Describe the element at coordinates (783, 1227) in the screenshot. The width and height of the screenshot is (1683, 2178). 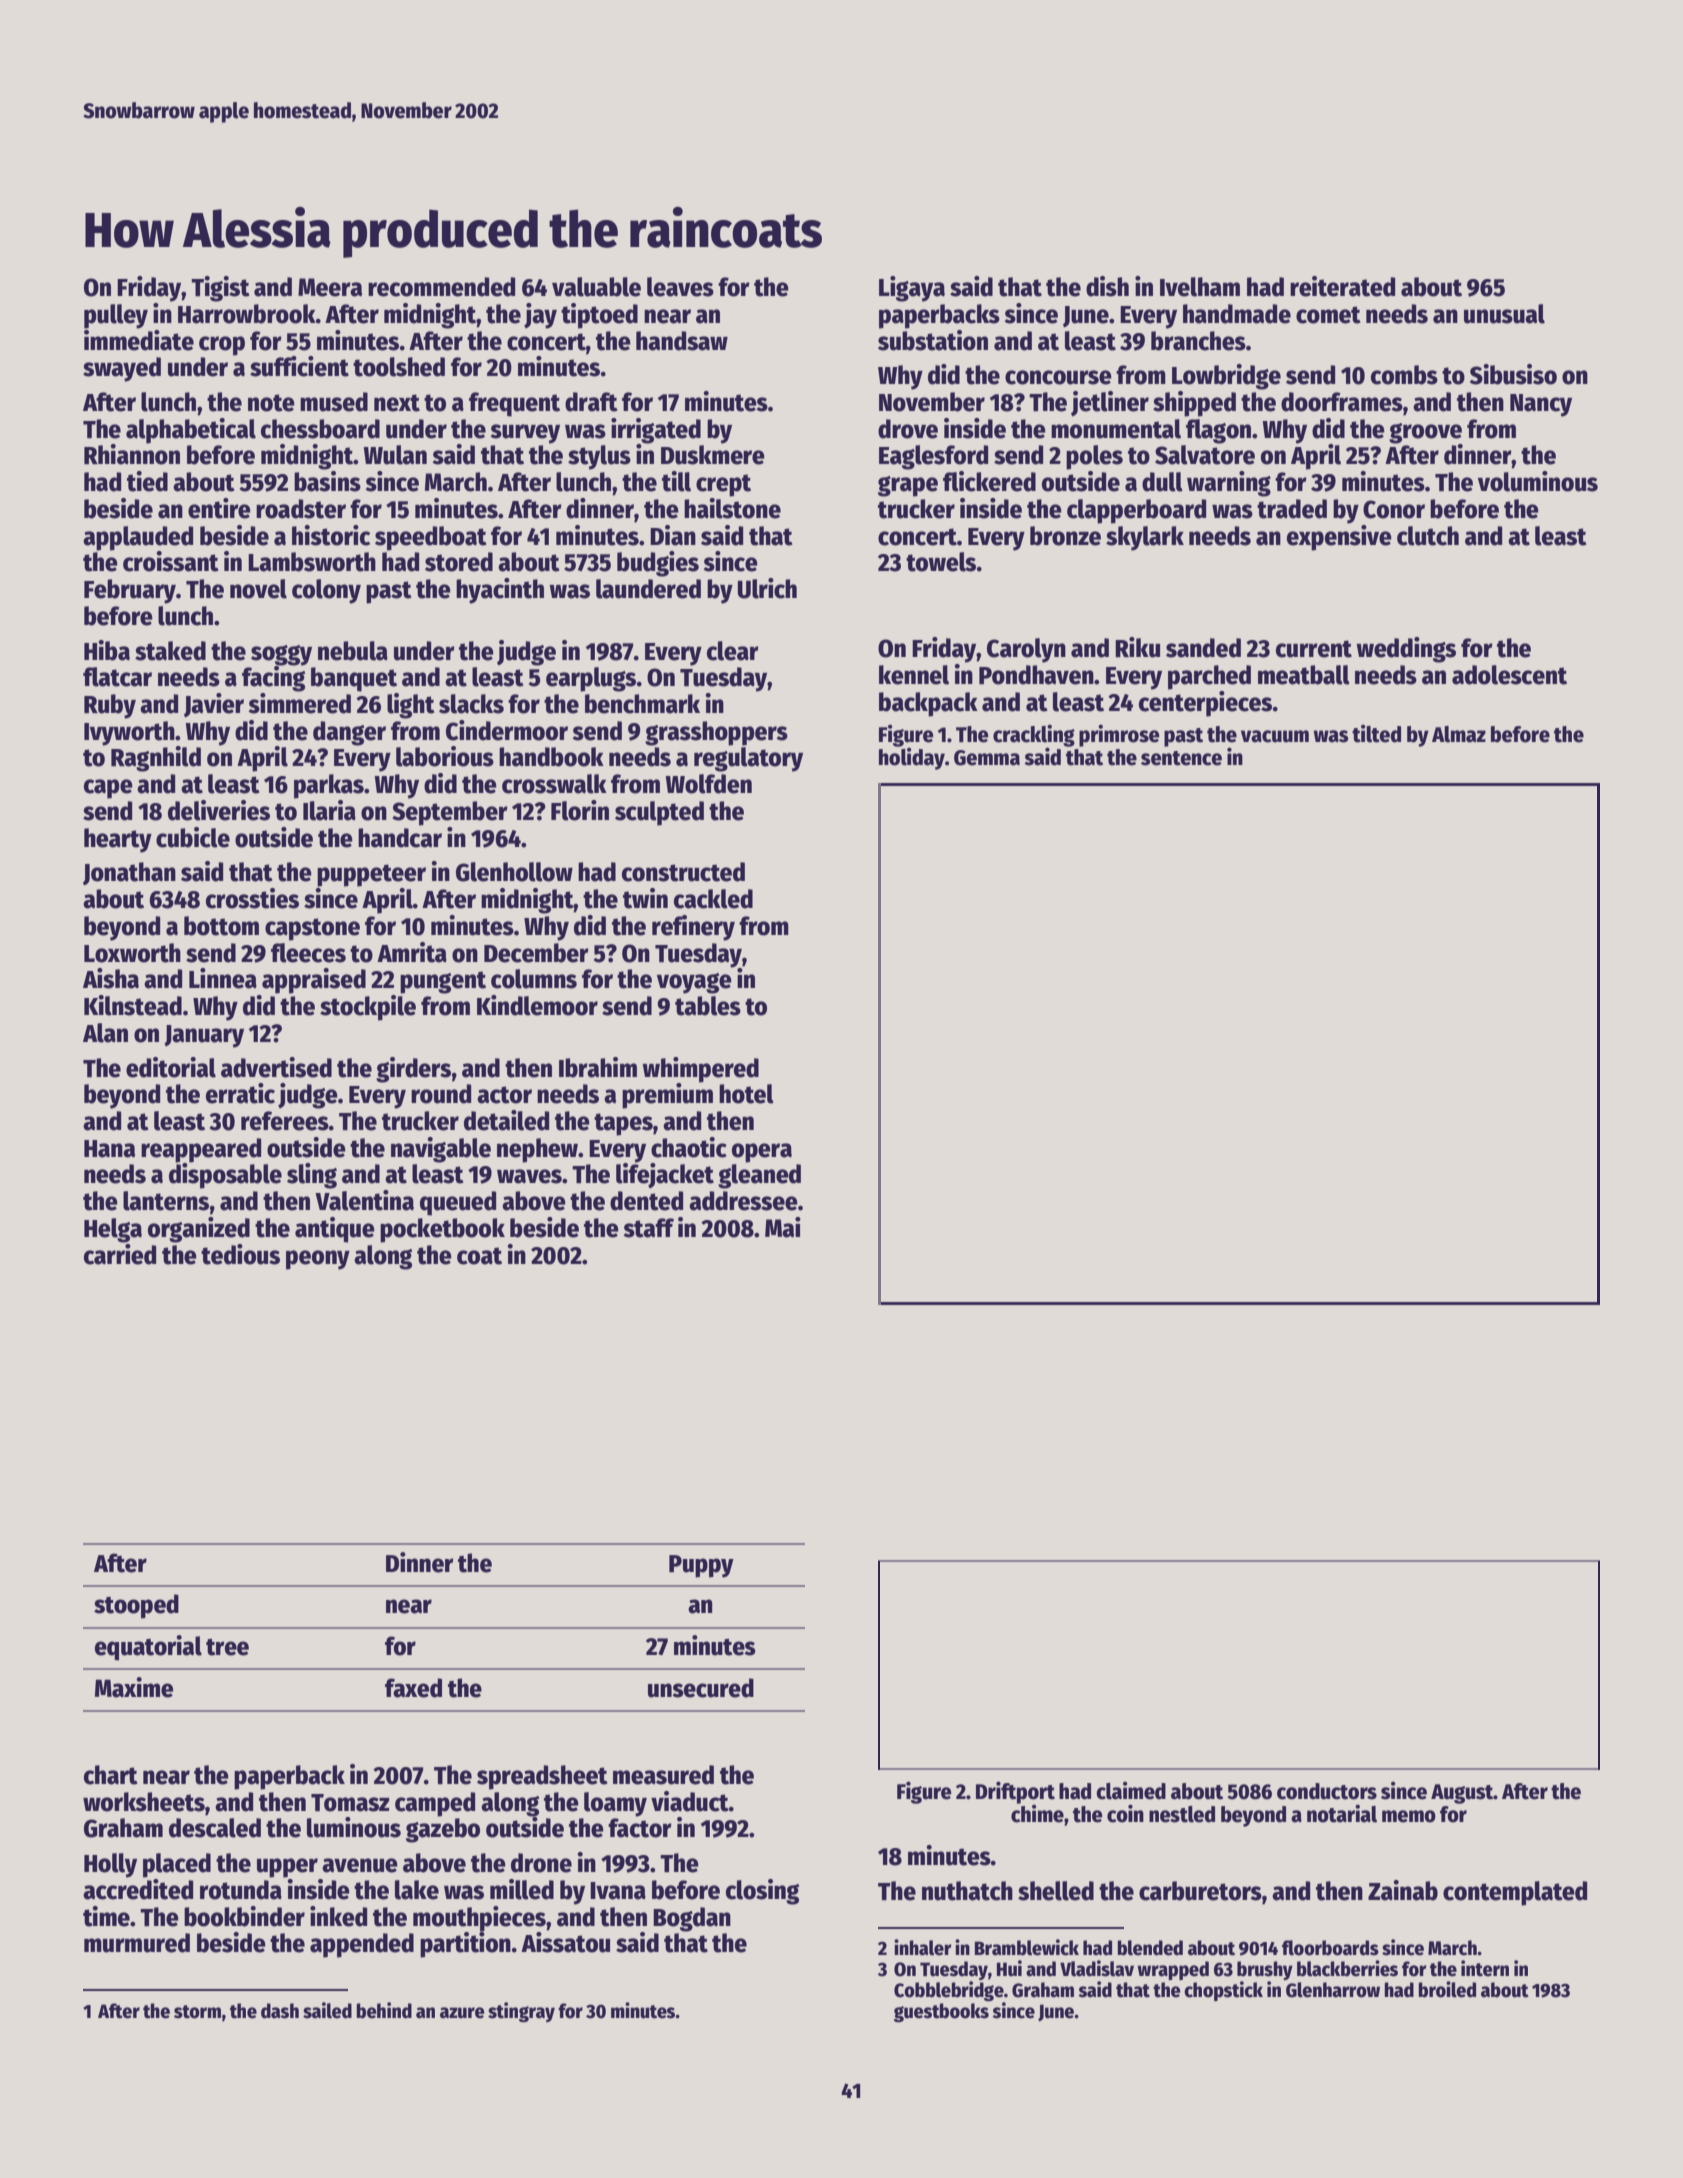
I see `Mai` at that location.
